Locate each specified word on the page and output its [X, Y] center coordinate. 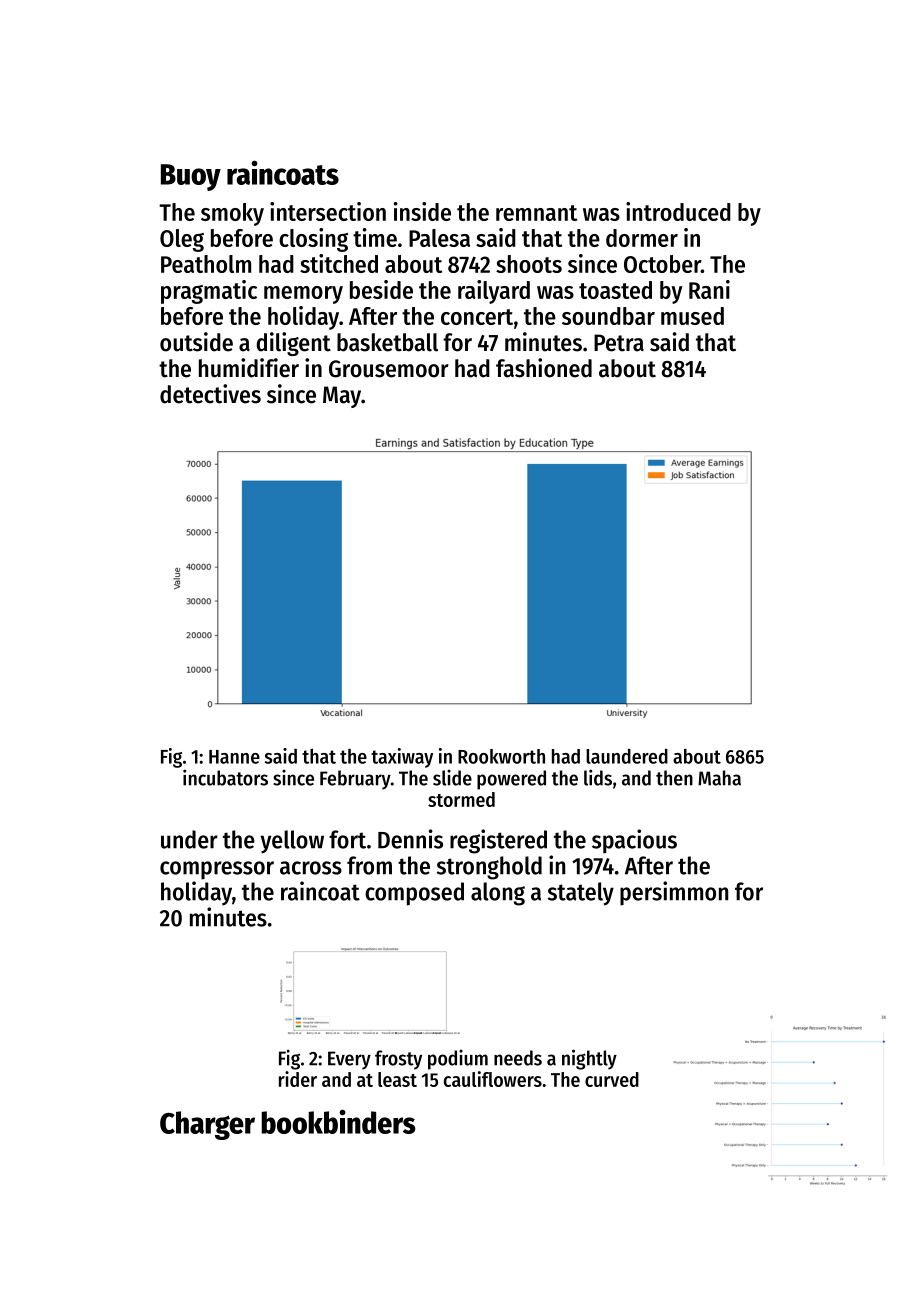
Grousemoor [389, 369]
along [498, 894]
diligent [293, 344]
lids [598, 777]
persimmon [674, 893]
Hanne [234, 757]
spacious [634, 841]
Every [349, 1060]
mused [692, 316]
